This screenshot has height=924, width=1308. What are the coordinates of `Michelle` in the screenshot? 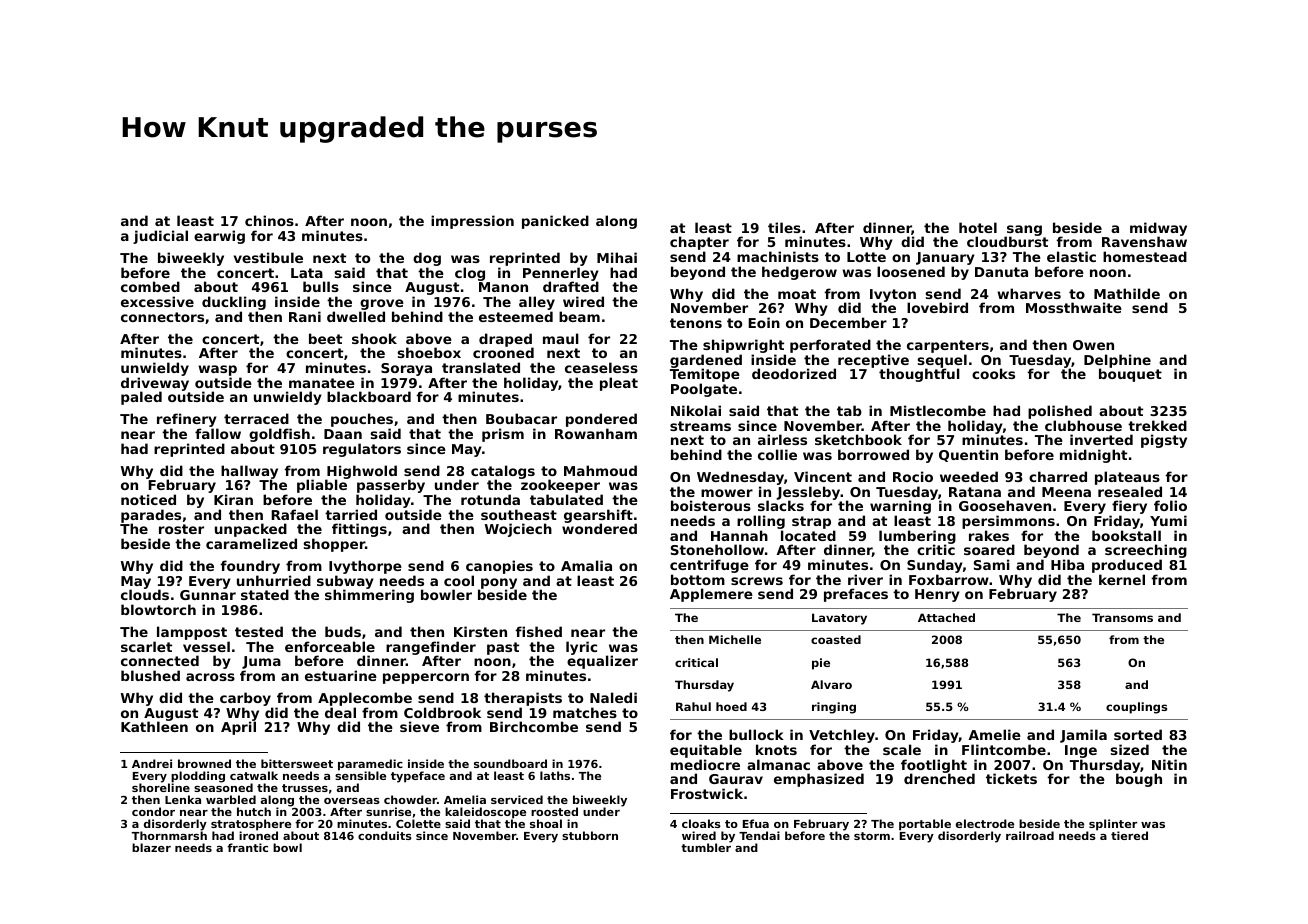 It's located at (735, 639).
